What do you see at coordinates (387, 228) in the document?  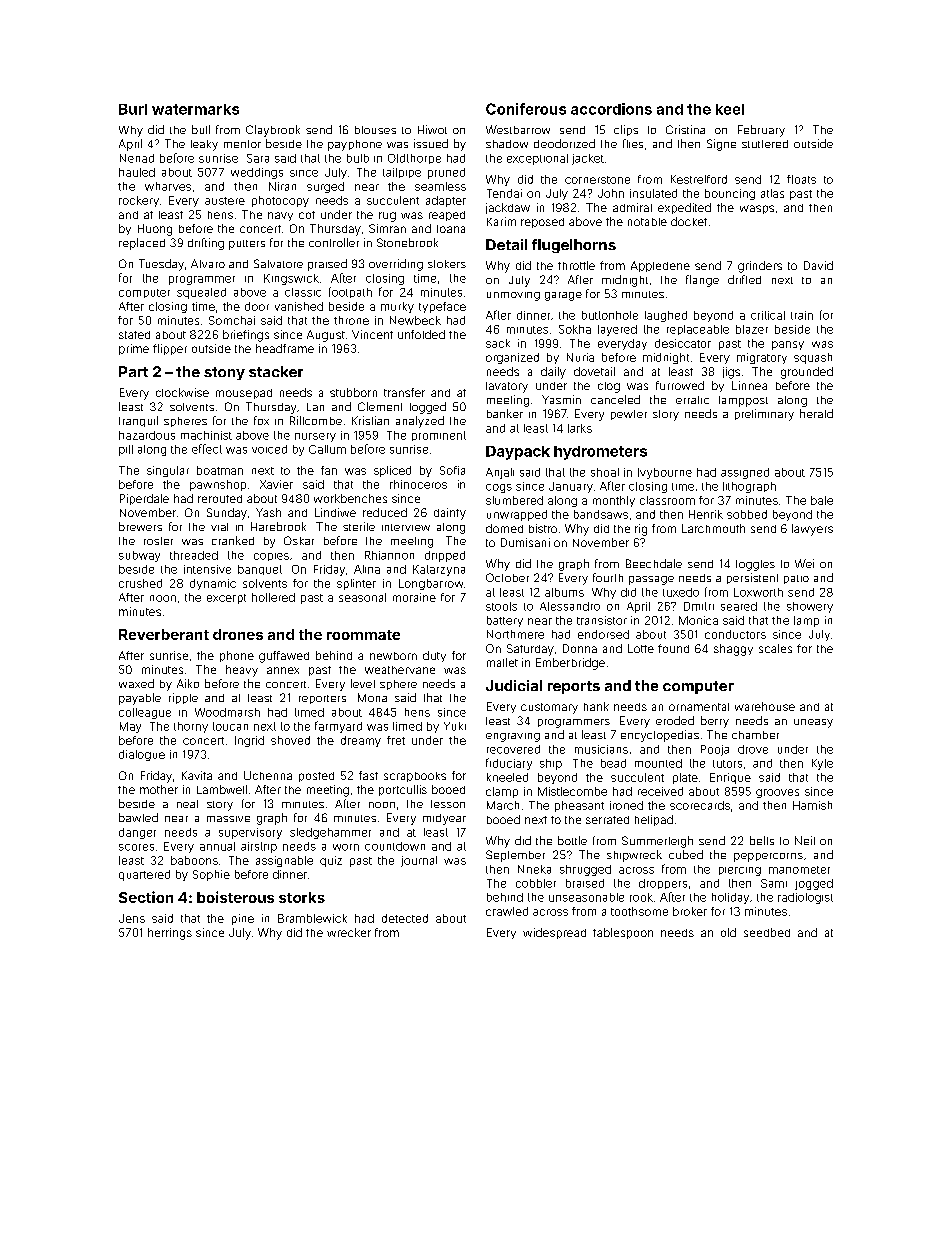 I see `Simran` at bounding box center [387, 228].
